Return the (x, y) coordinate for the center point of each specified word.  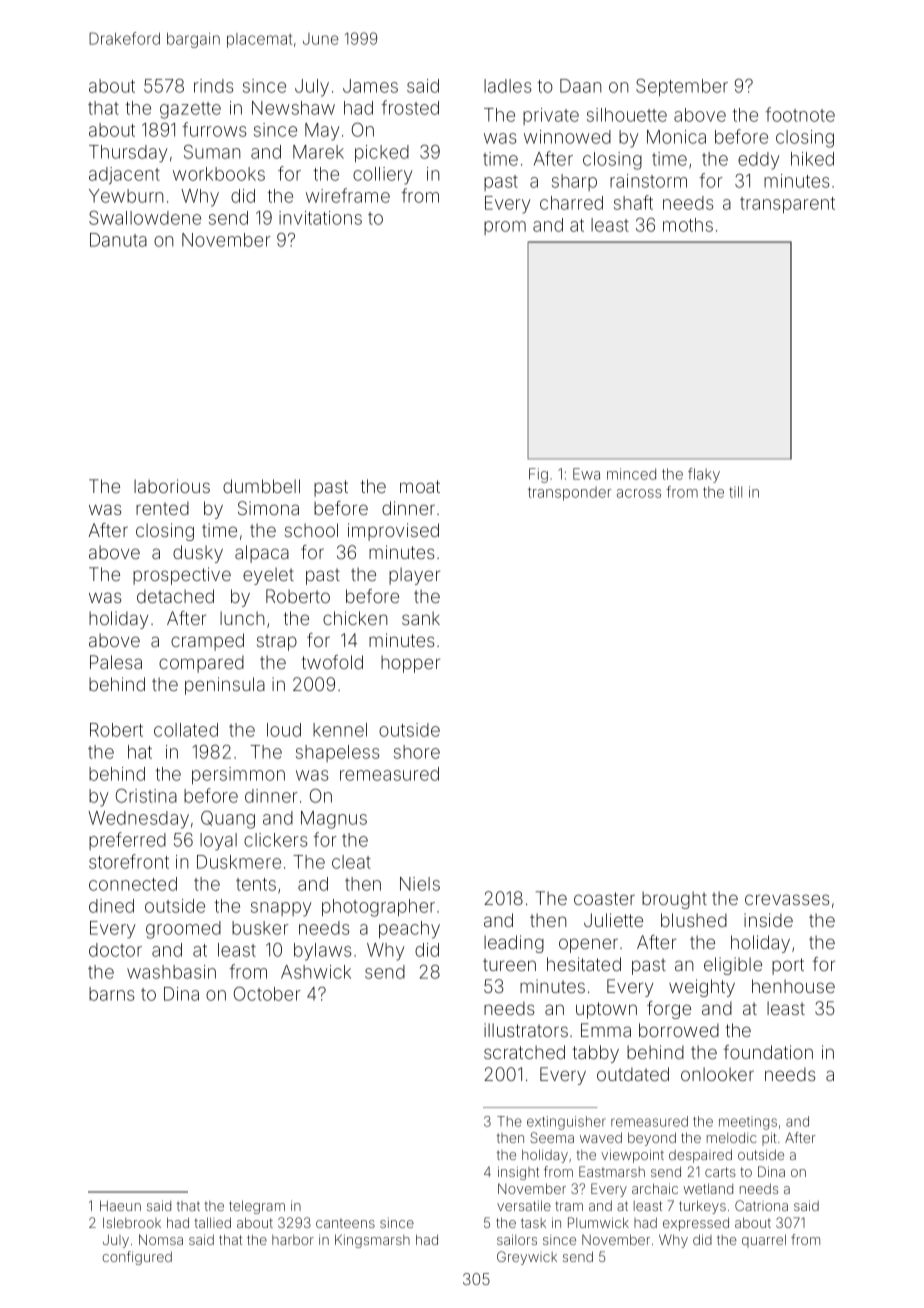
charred (571, 203)
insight (518, 1173)
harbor (293, 1240)
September (682, 88)
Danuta (118, 240)
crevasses (787, 899)
